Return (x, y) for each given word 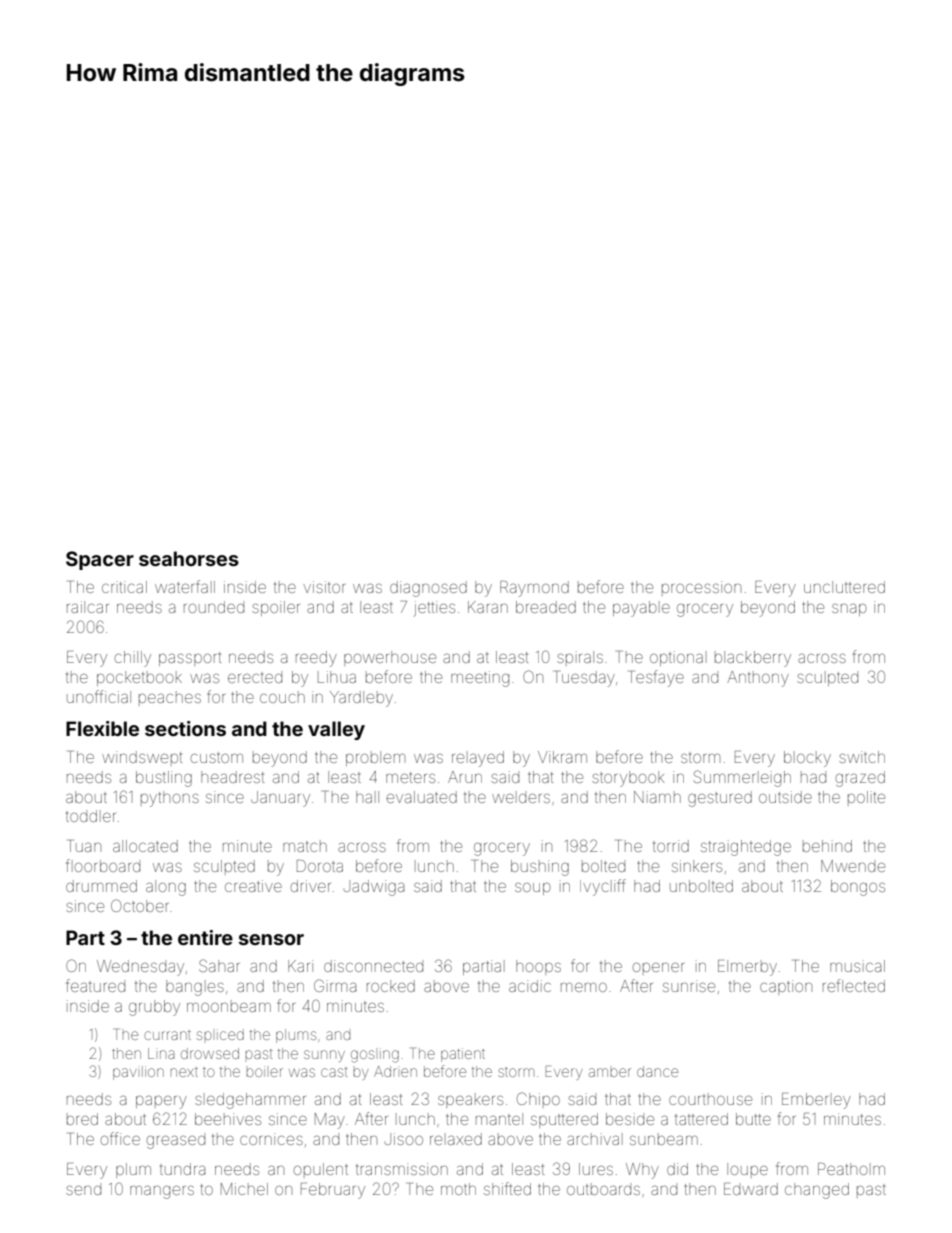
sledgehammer (250, 1101)
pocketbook (139, 678)
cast (334, 1072)
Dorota (320, 866)
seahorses (189, 558)
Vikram (562, 757)
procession (701, 588)
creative (253, 886)
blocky (807, 759)
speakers (470, 1100)
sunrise (689, 986)
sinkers (697, 866)
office (120, 1138)
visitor (324, 587)
